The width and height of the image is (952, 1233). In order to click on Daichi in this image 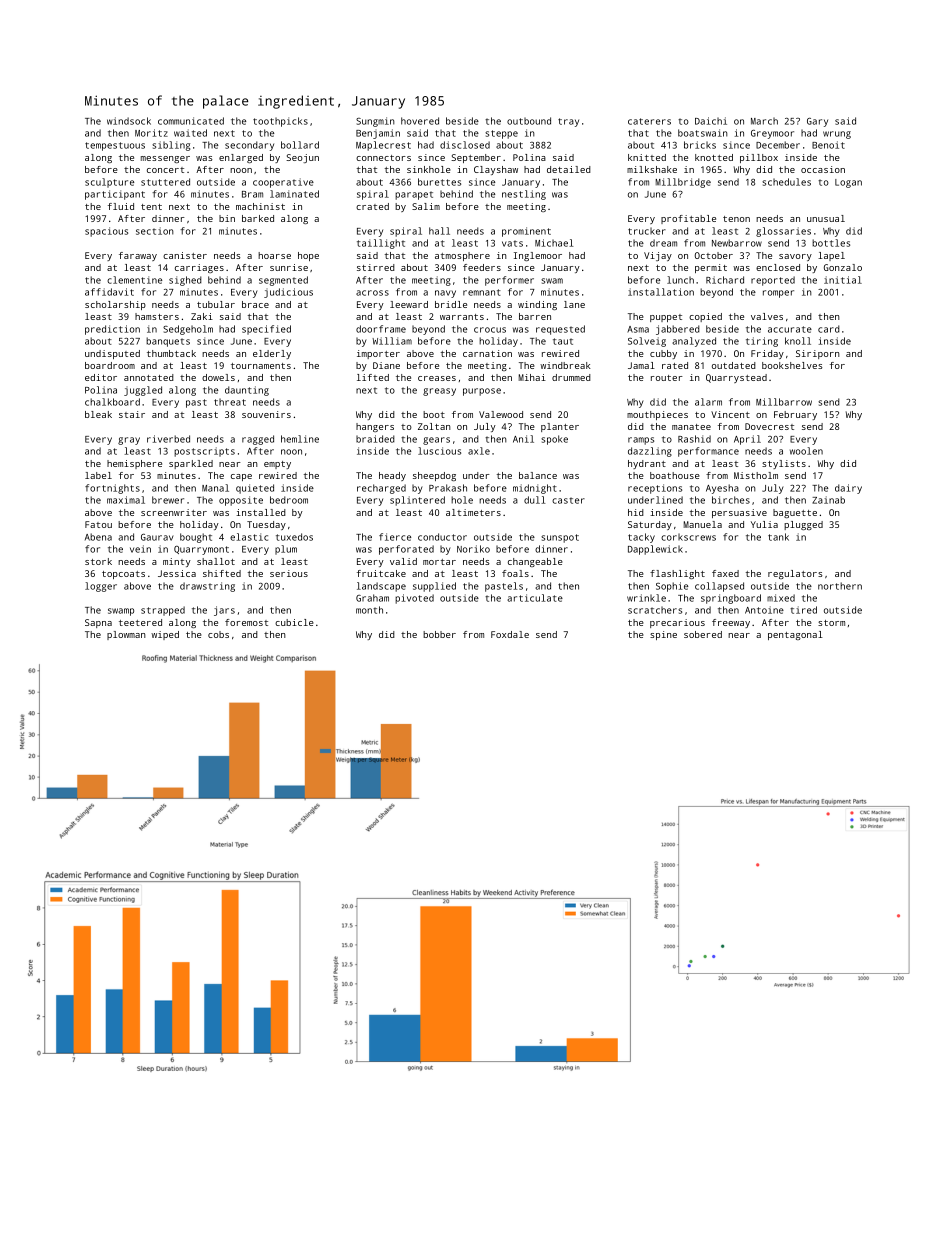, I will do `click(711, 121)`.
